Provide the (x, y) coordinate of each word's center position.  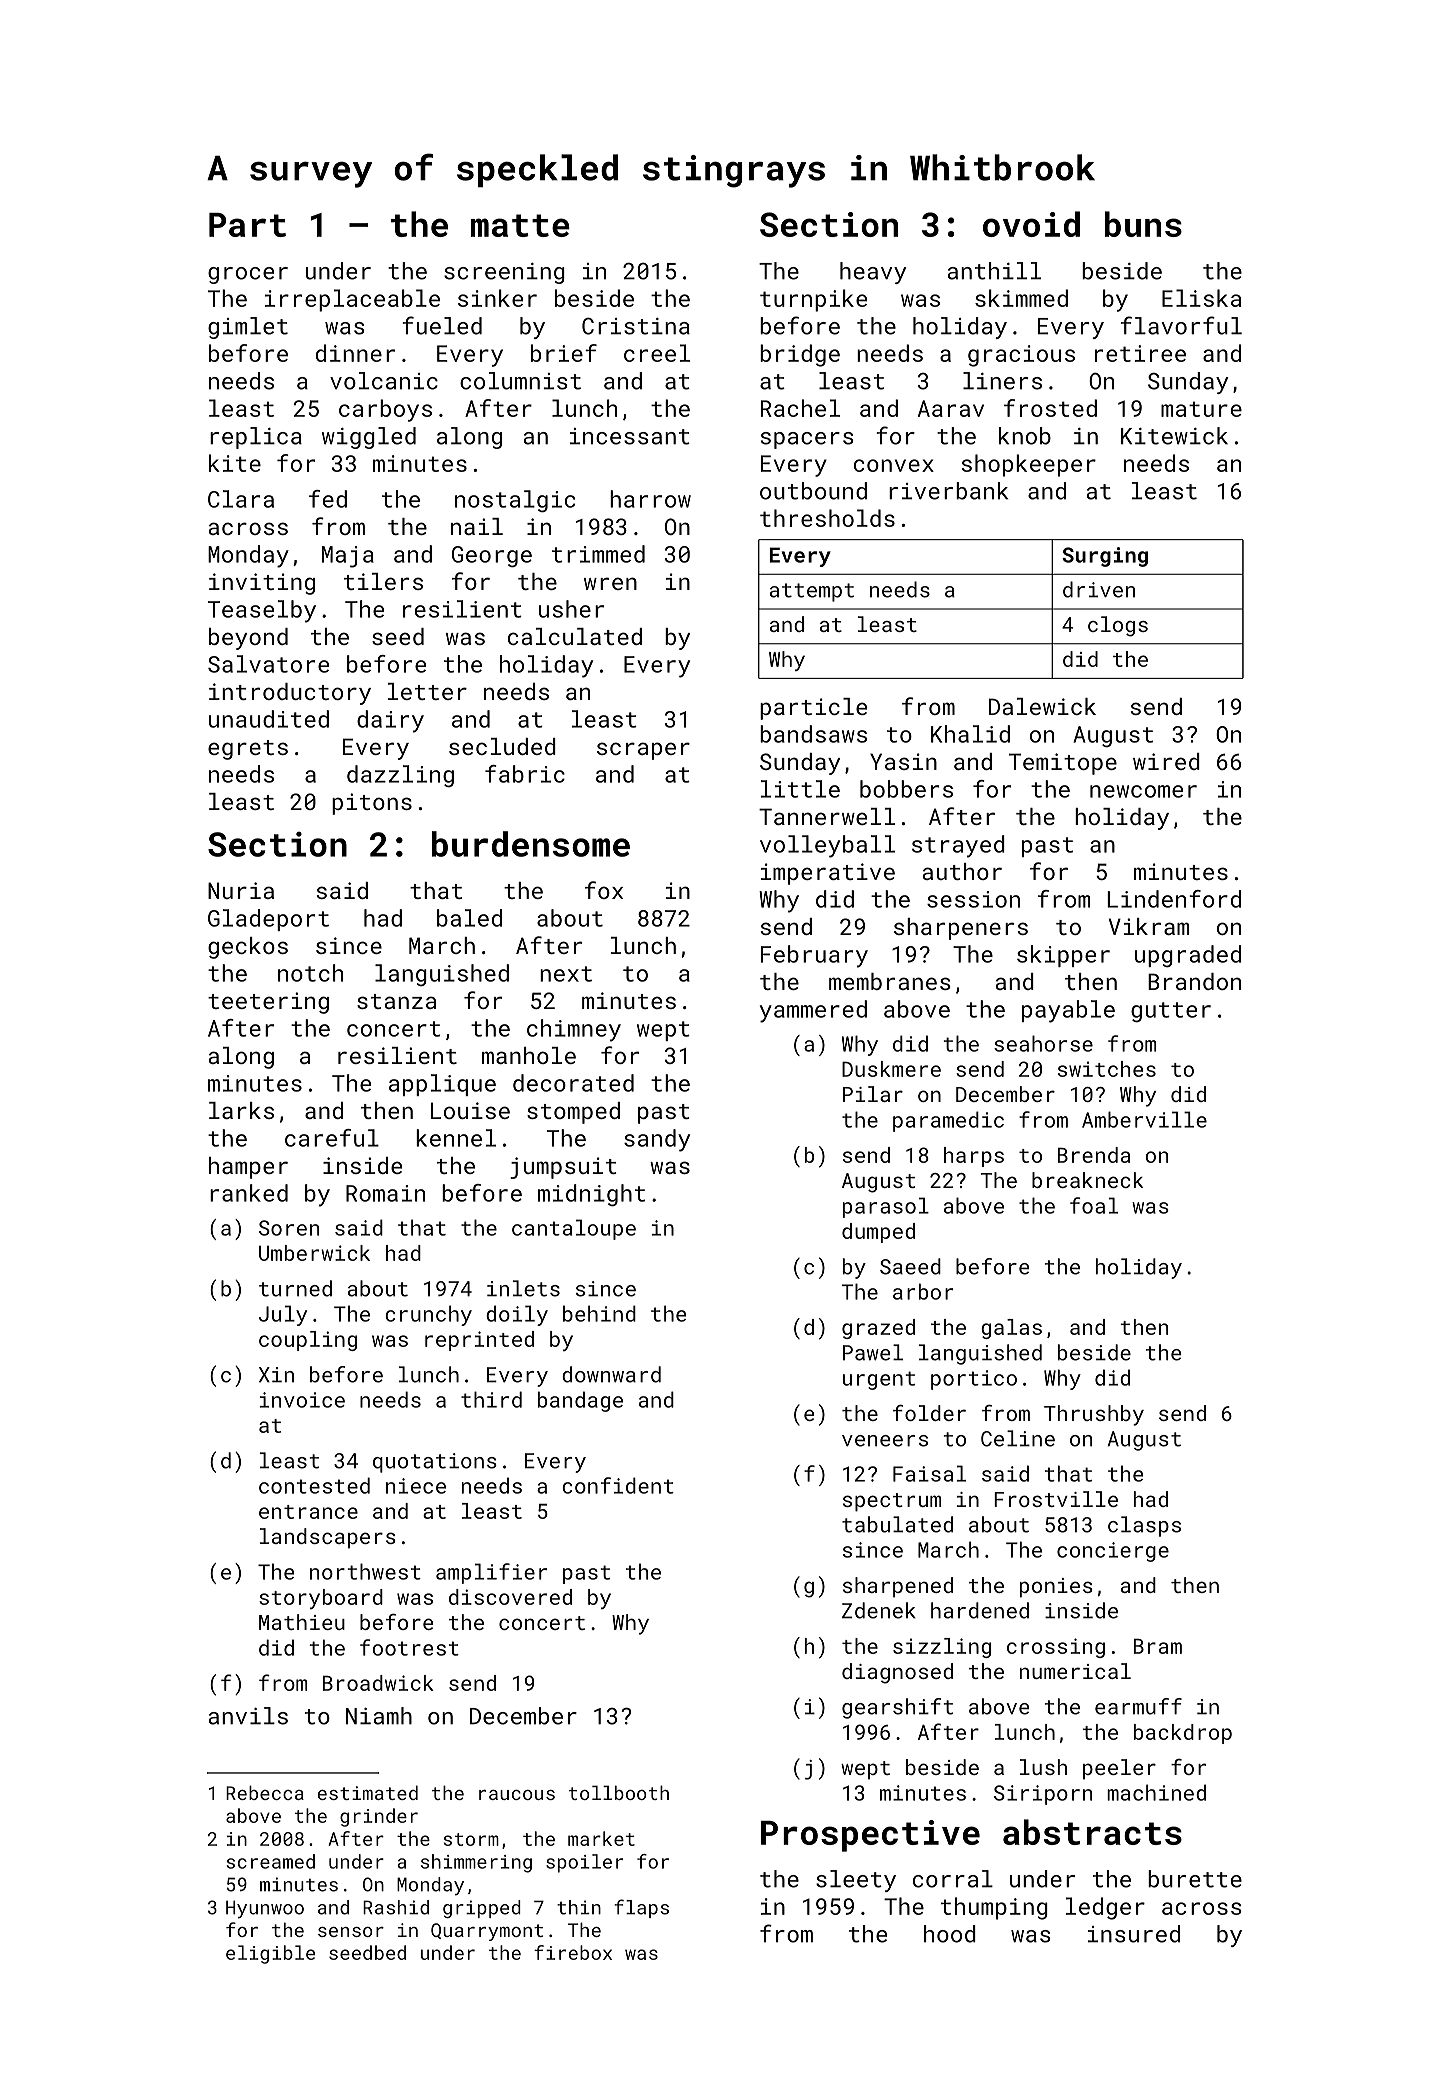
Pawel (873, 1352)
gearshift (897, 1708)
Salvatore (268, 664)
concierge (1113, 1552)
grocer (248, 275)
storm (471, 1839)
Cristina (636, 326)
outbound (813, 491)
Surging (1105, 557)
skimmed (1021, 298)
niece (416, 1486)
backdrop (1183, 1734)
